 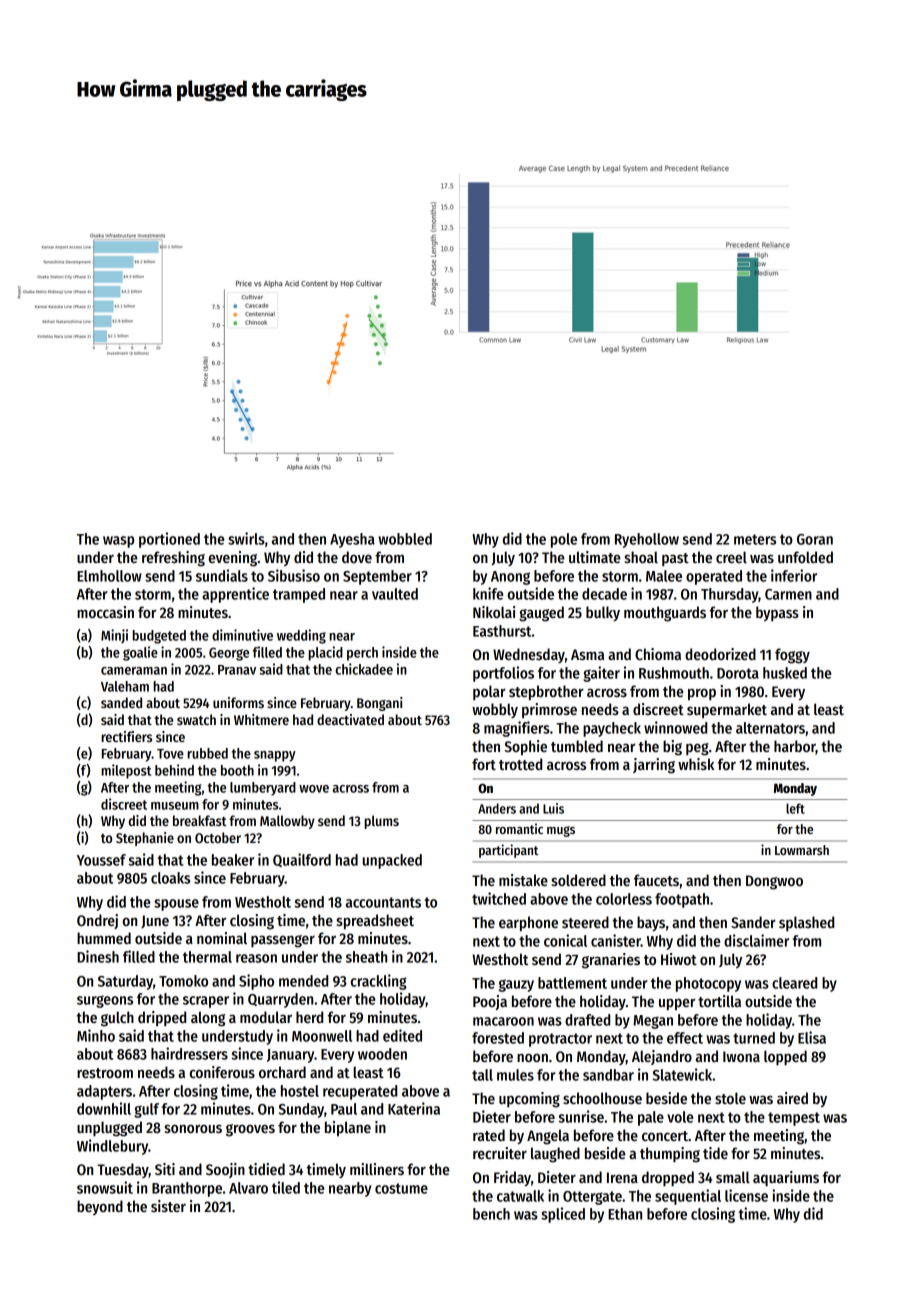 I want to click on Ryehollow, so click(x=647, y=540).
